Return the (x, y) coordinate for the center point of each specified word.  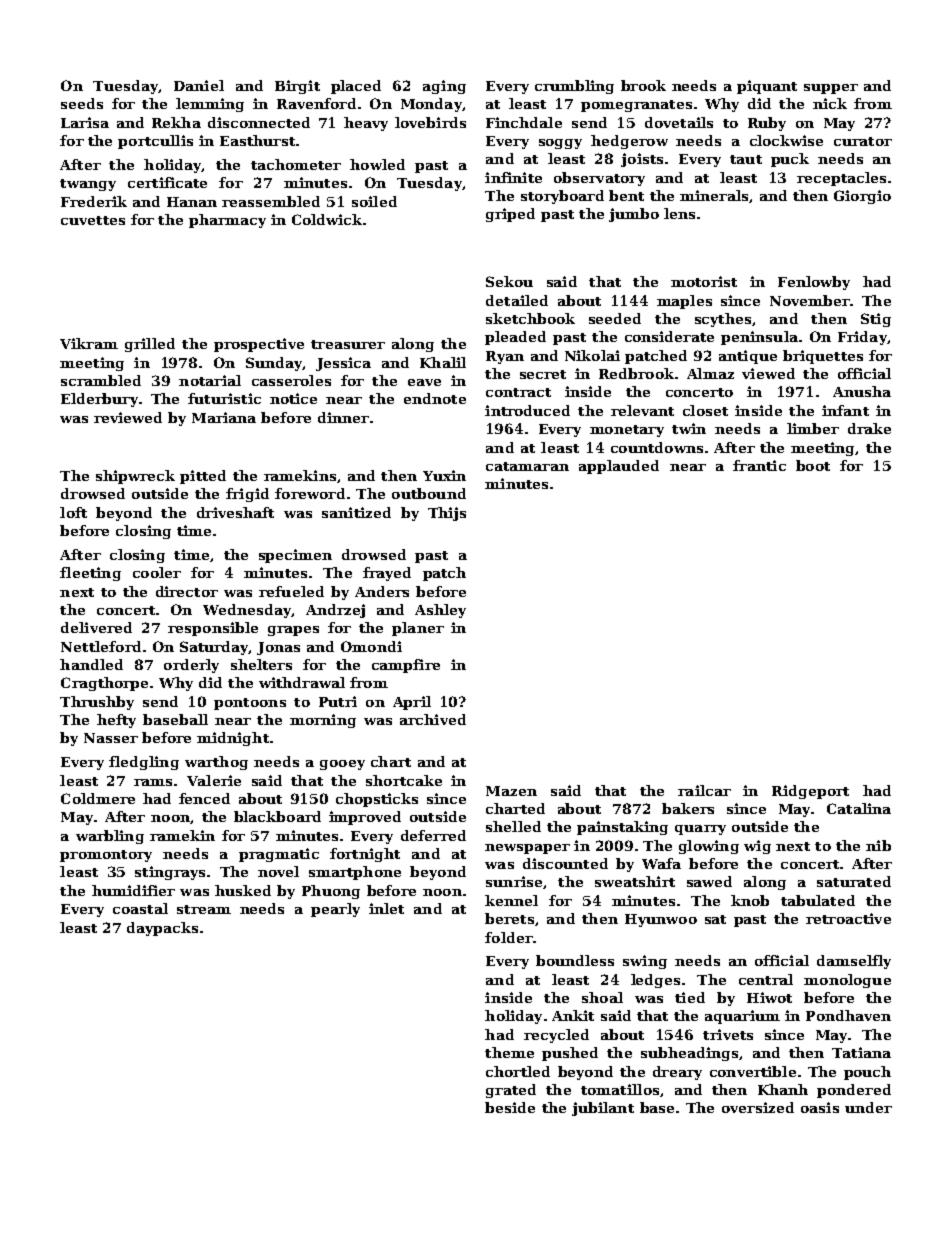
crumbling (574, 87)
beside (510, 1107)
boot (813, 465)
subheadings (689, 1054)
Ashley (440, 611)
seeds (82, 103)
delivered (96, 627)
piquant (767, 87)
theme (509, 1052)
